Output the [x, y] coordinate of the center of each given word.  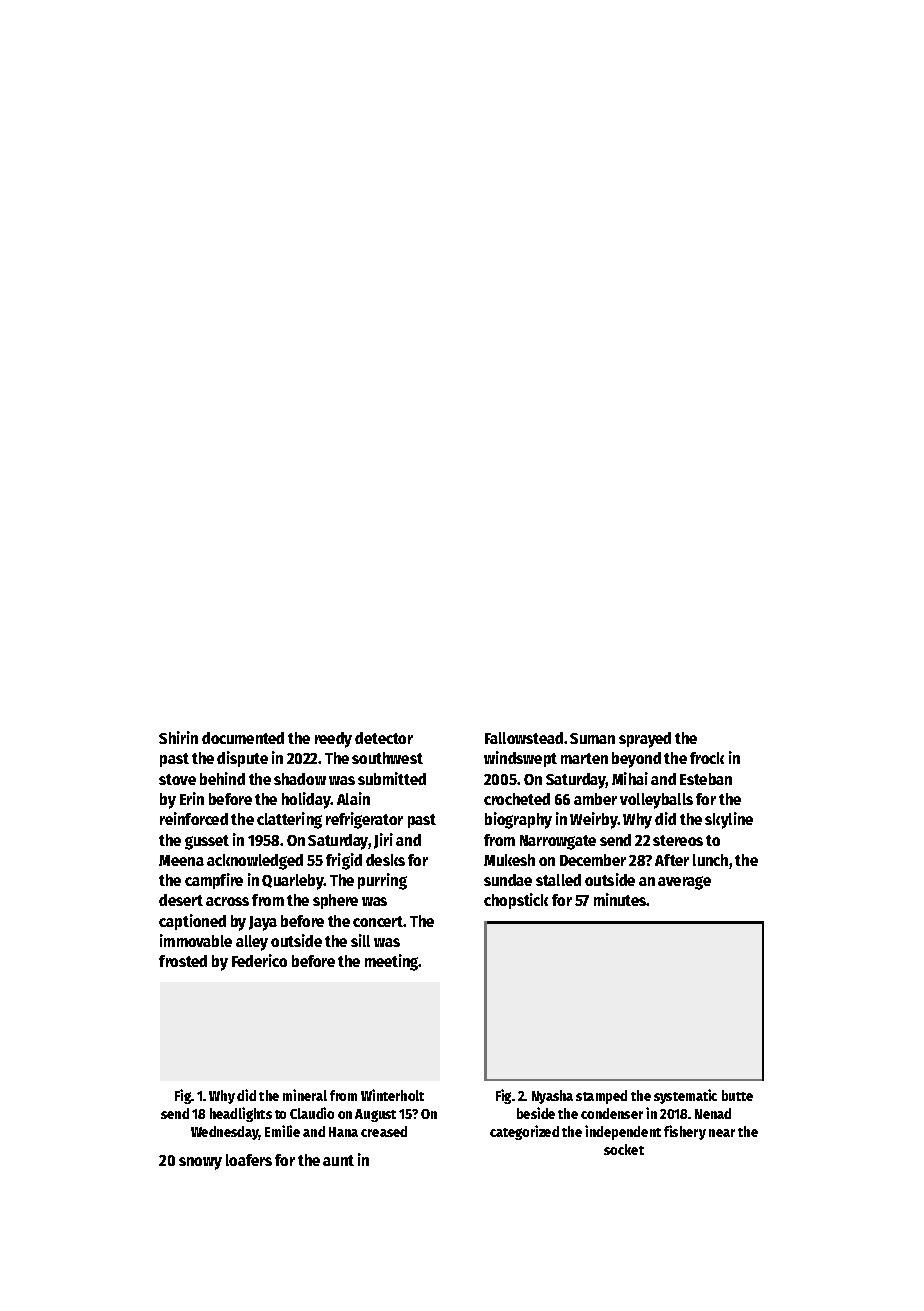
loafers [249, 1160]
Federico [259, 960]
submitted [392, 778]
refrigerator [364, 820]
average [684, 883]
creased [384, 1131]
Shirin [178, 737]
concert [378, 921]
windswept [520, 759]
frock [707, 758]
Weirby [594, 820]
